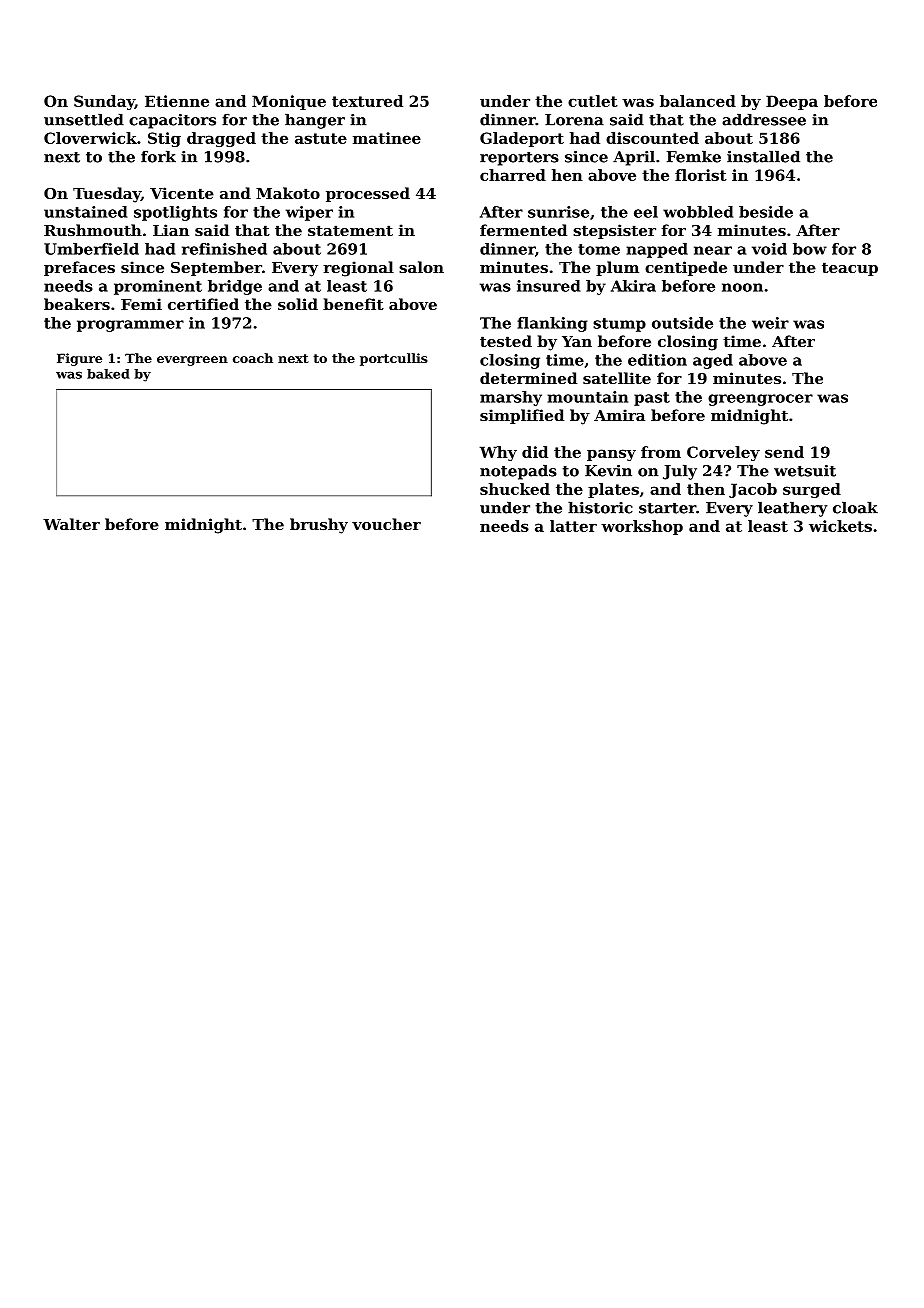  Describe the element at coordinates (498, 453) in the document. I see `Why` at that location.
